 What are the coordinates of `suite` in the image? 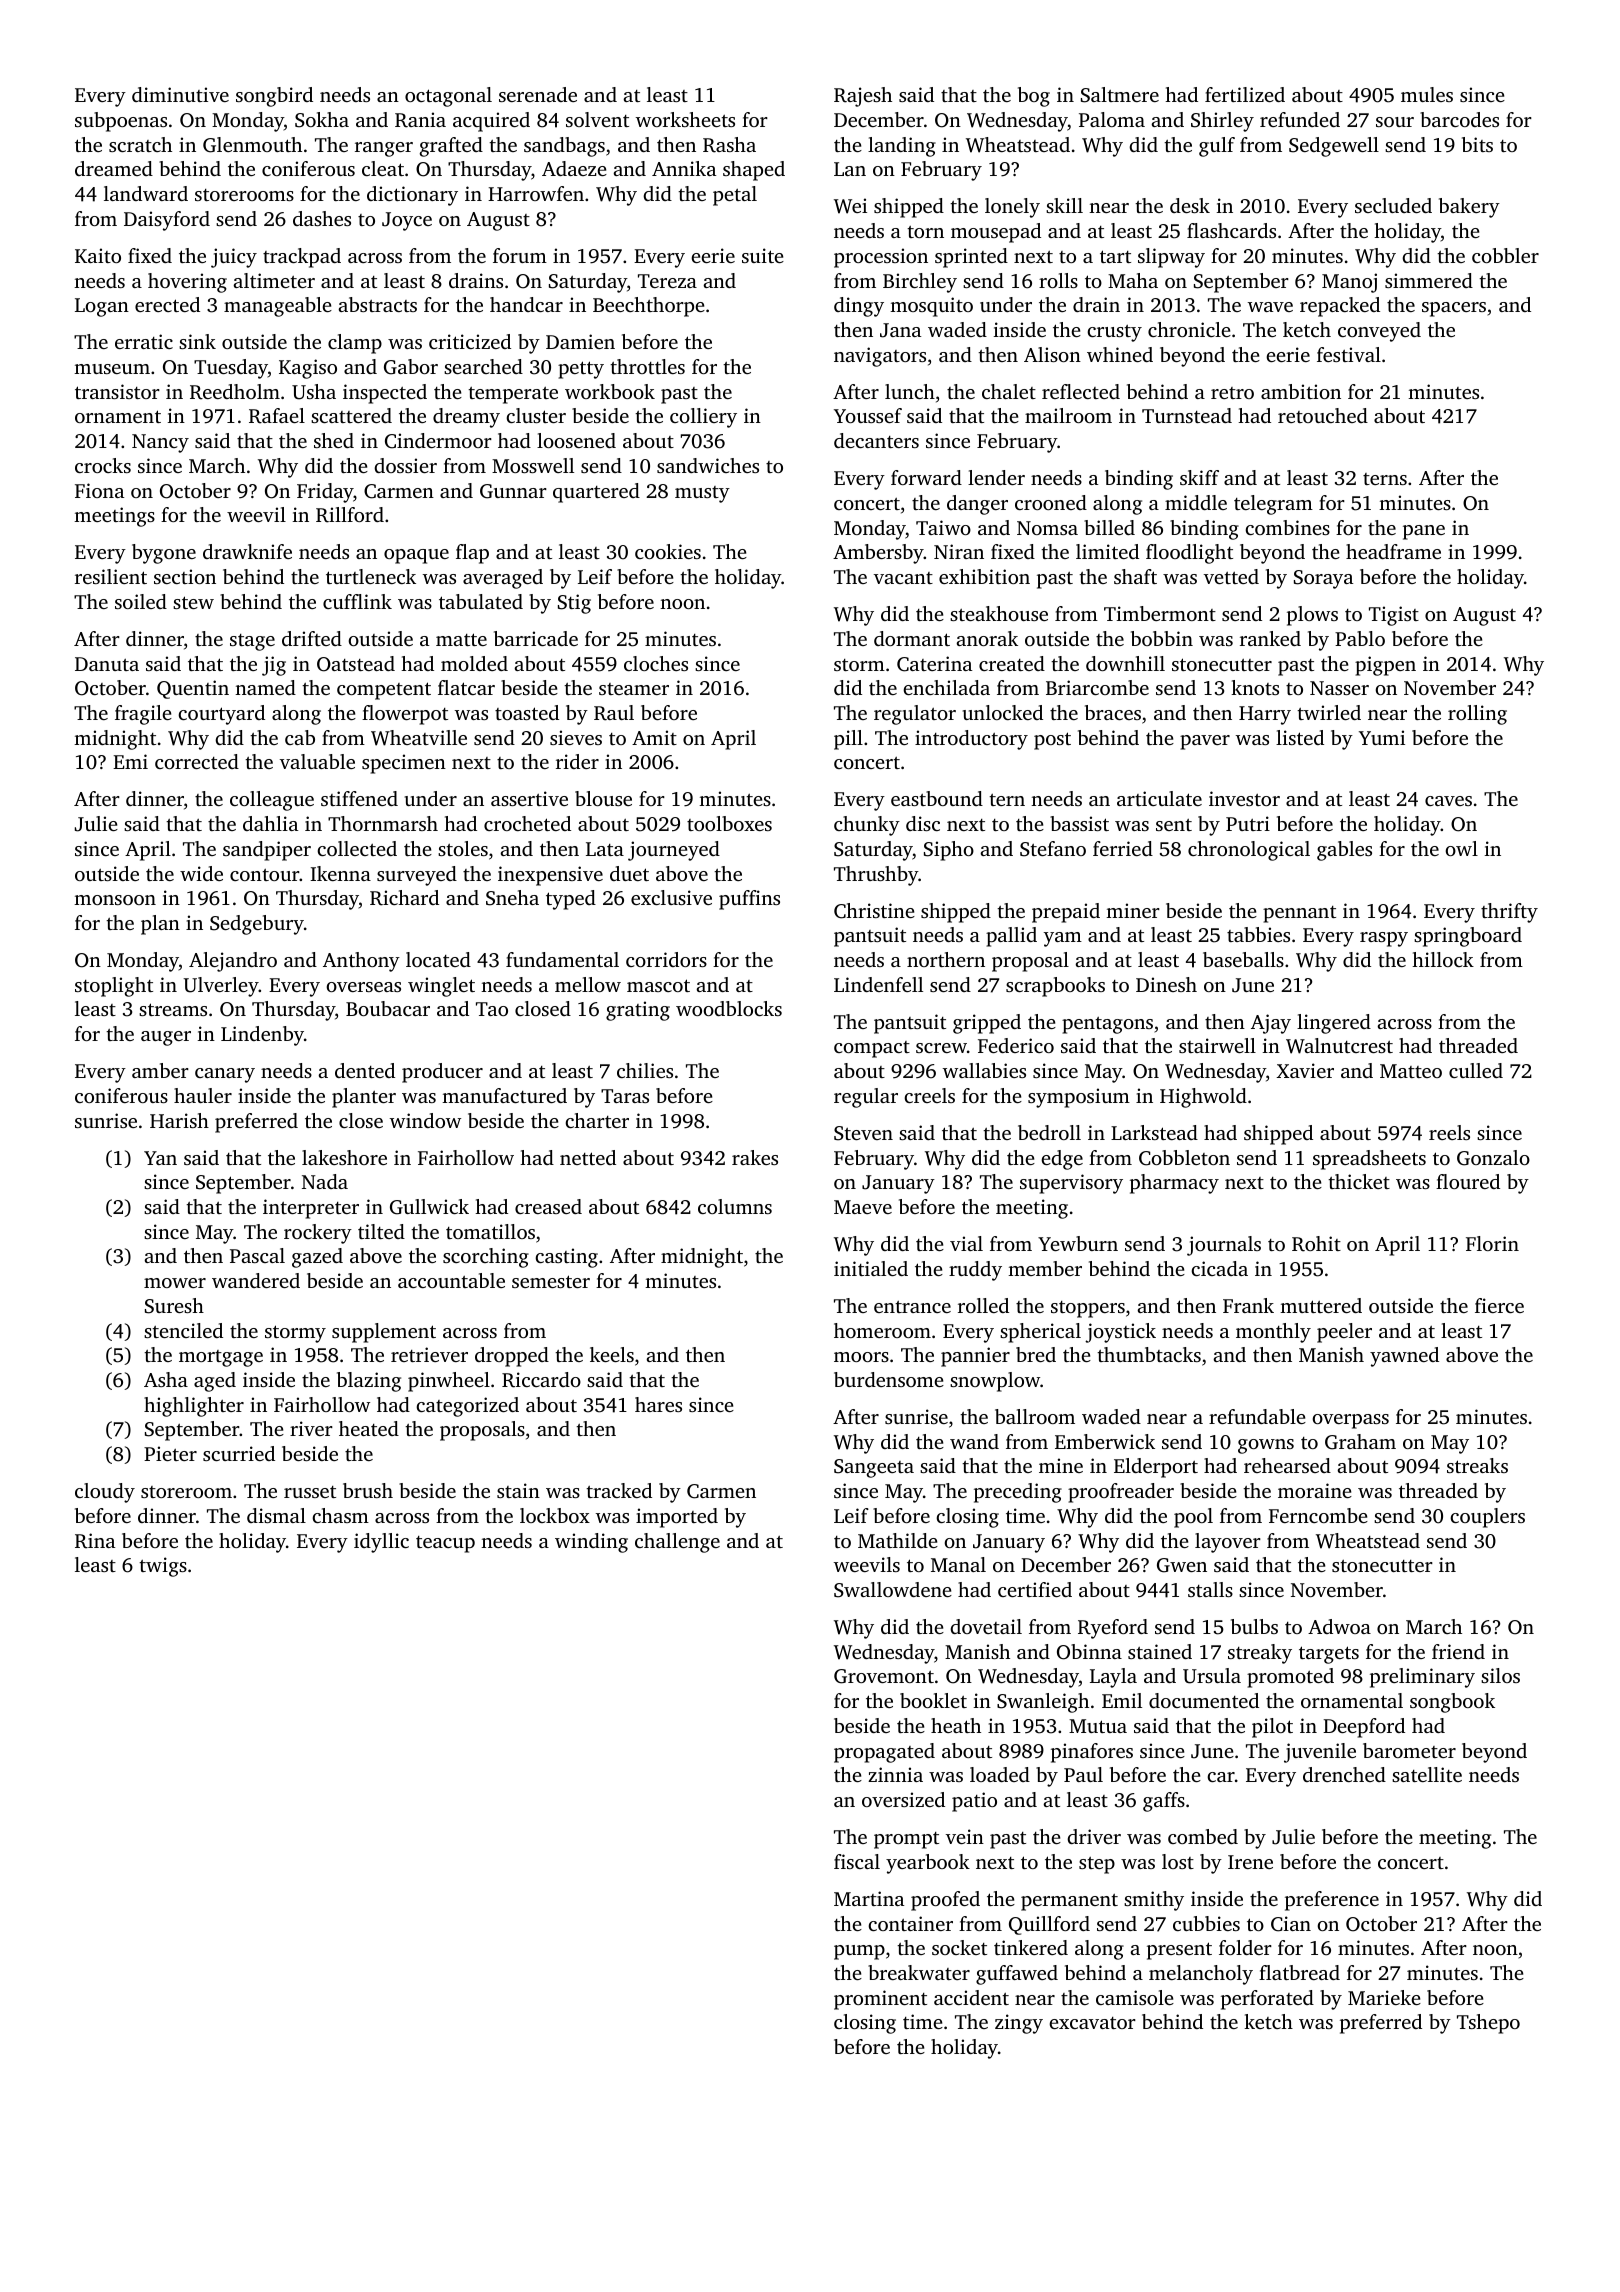 It's located at (763, 255).
